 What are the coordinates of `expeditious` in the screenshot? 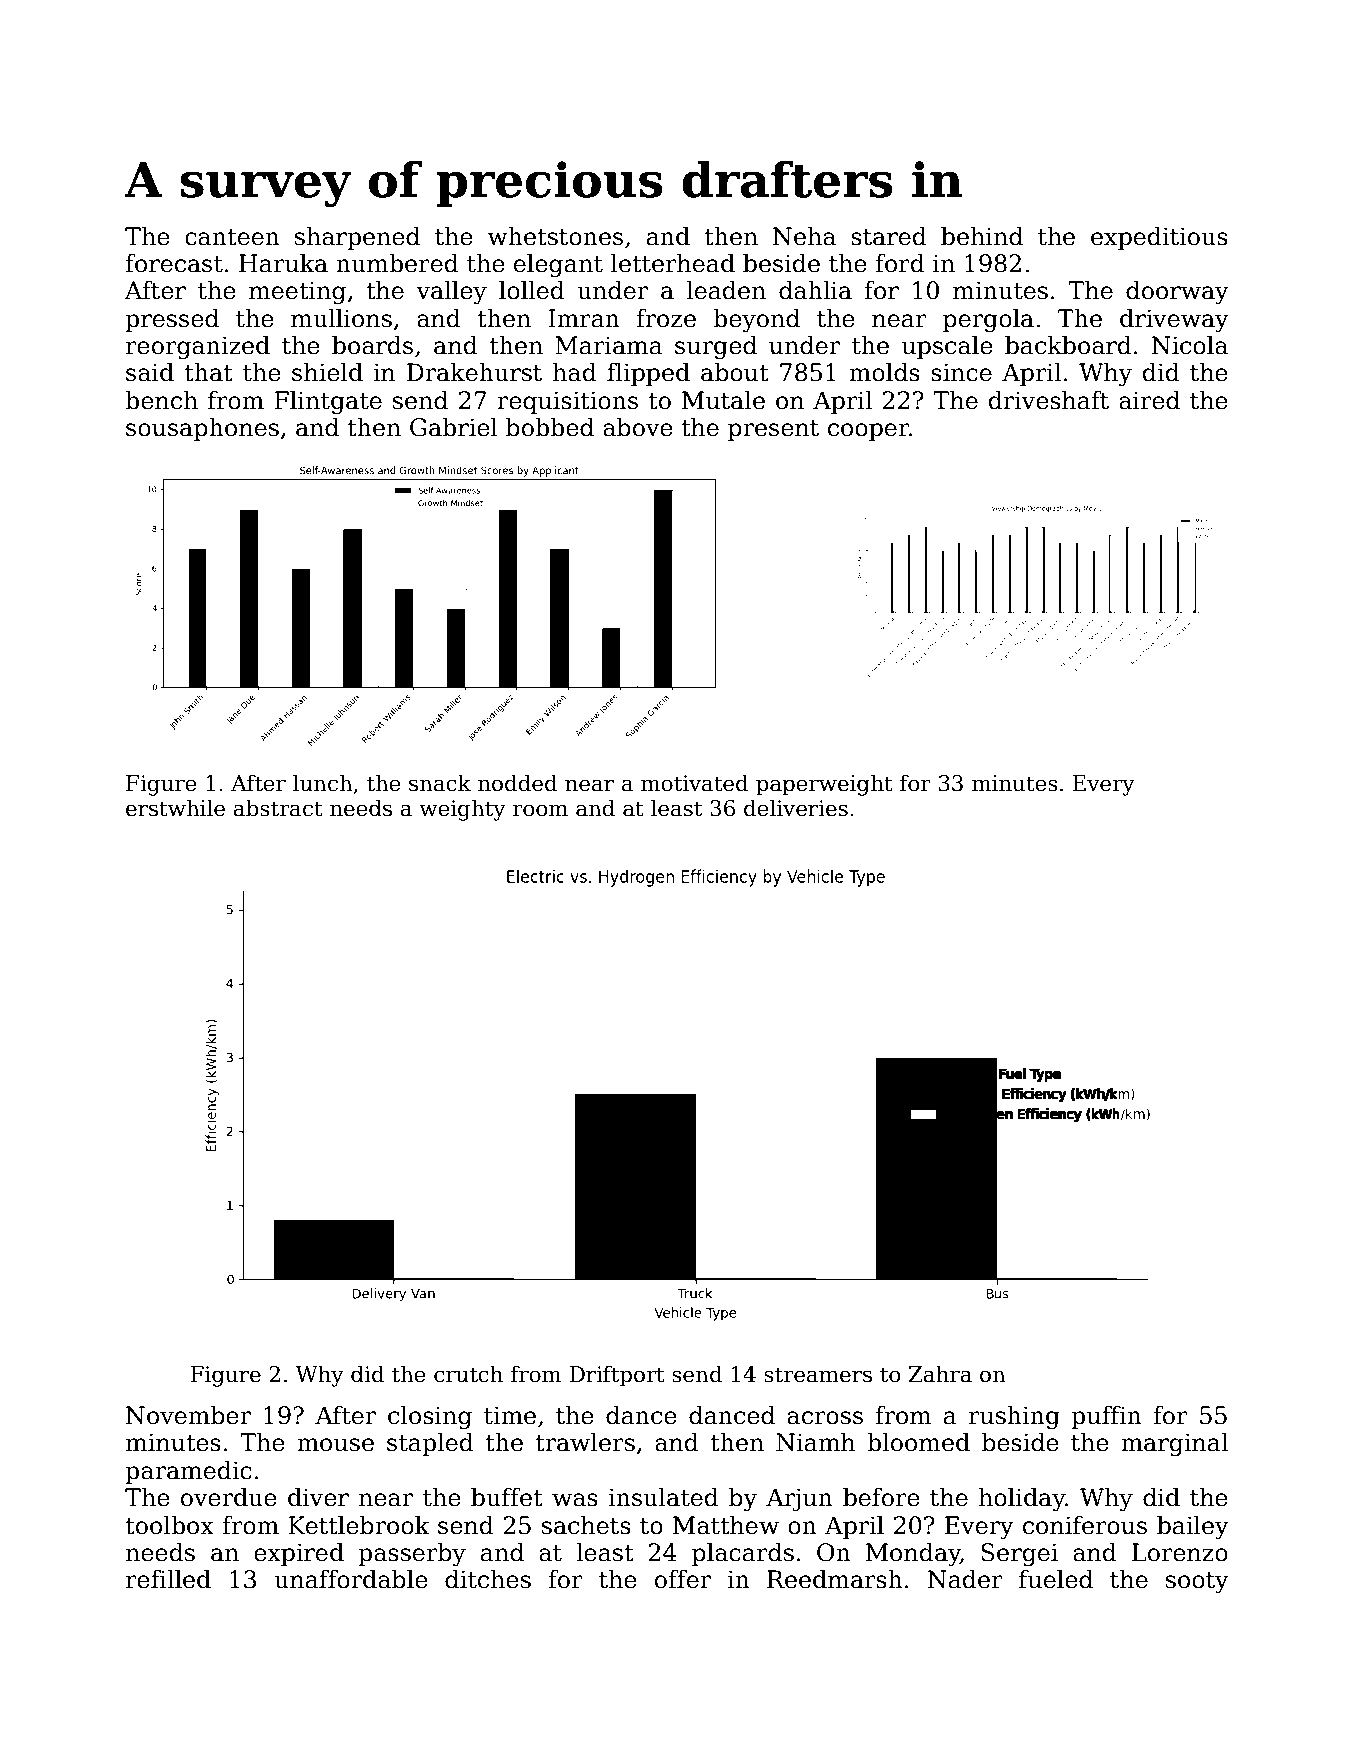 It's located at (1159, 238).
